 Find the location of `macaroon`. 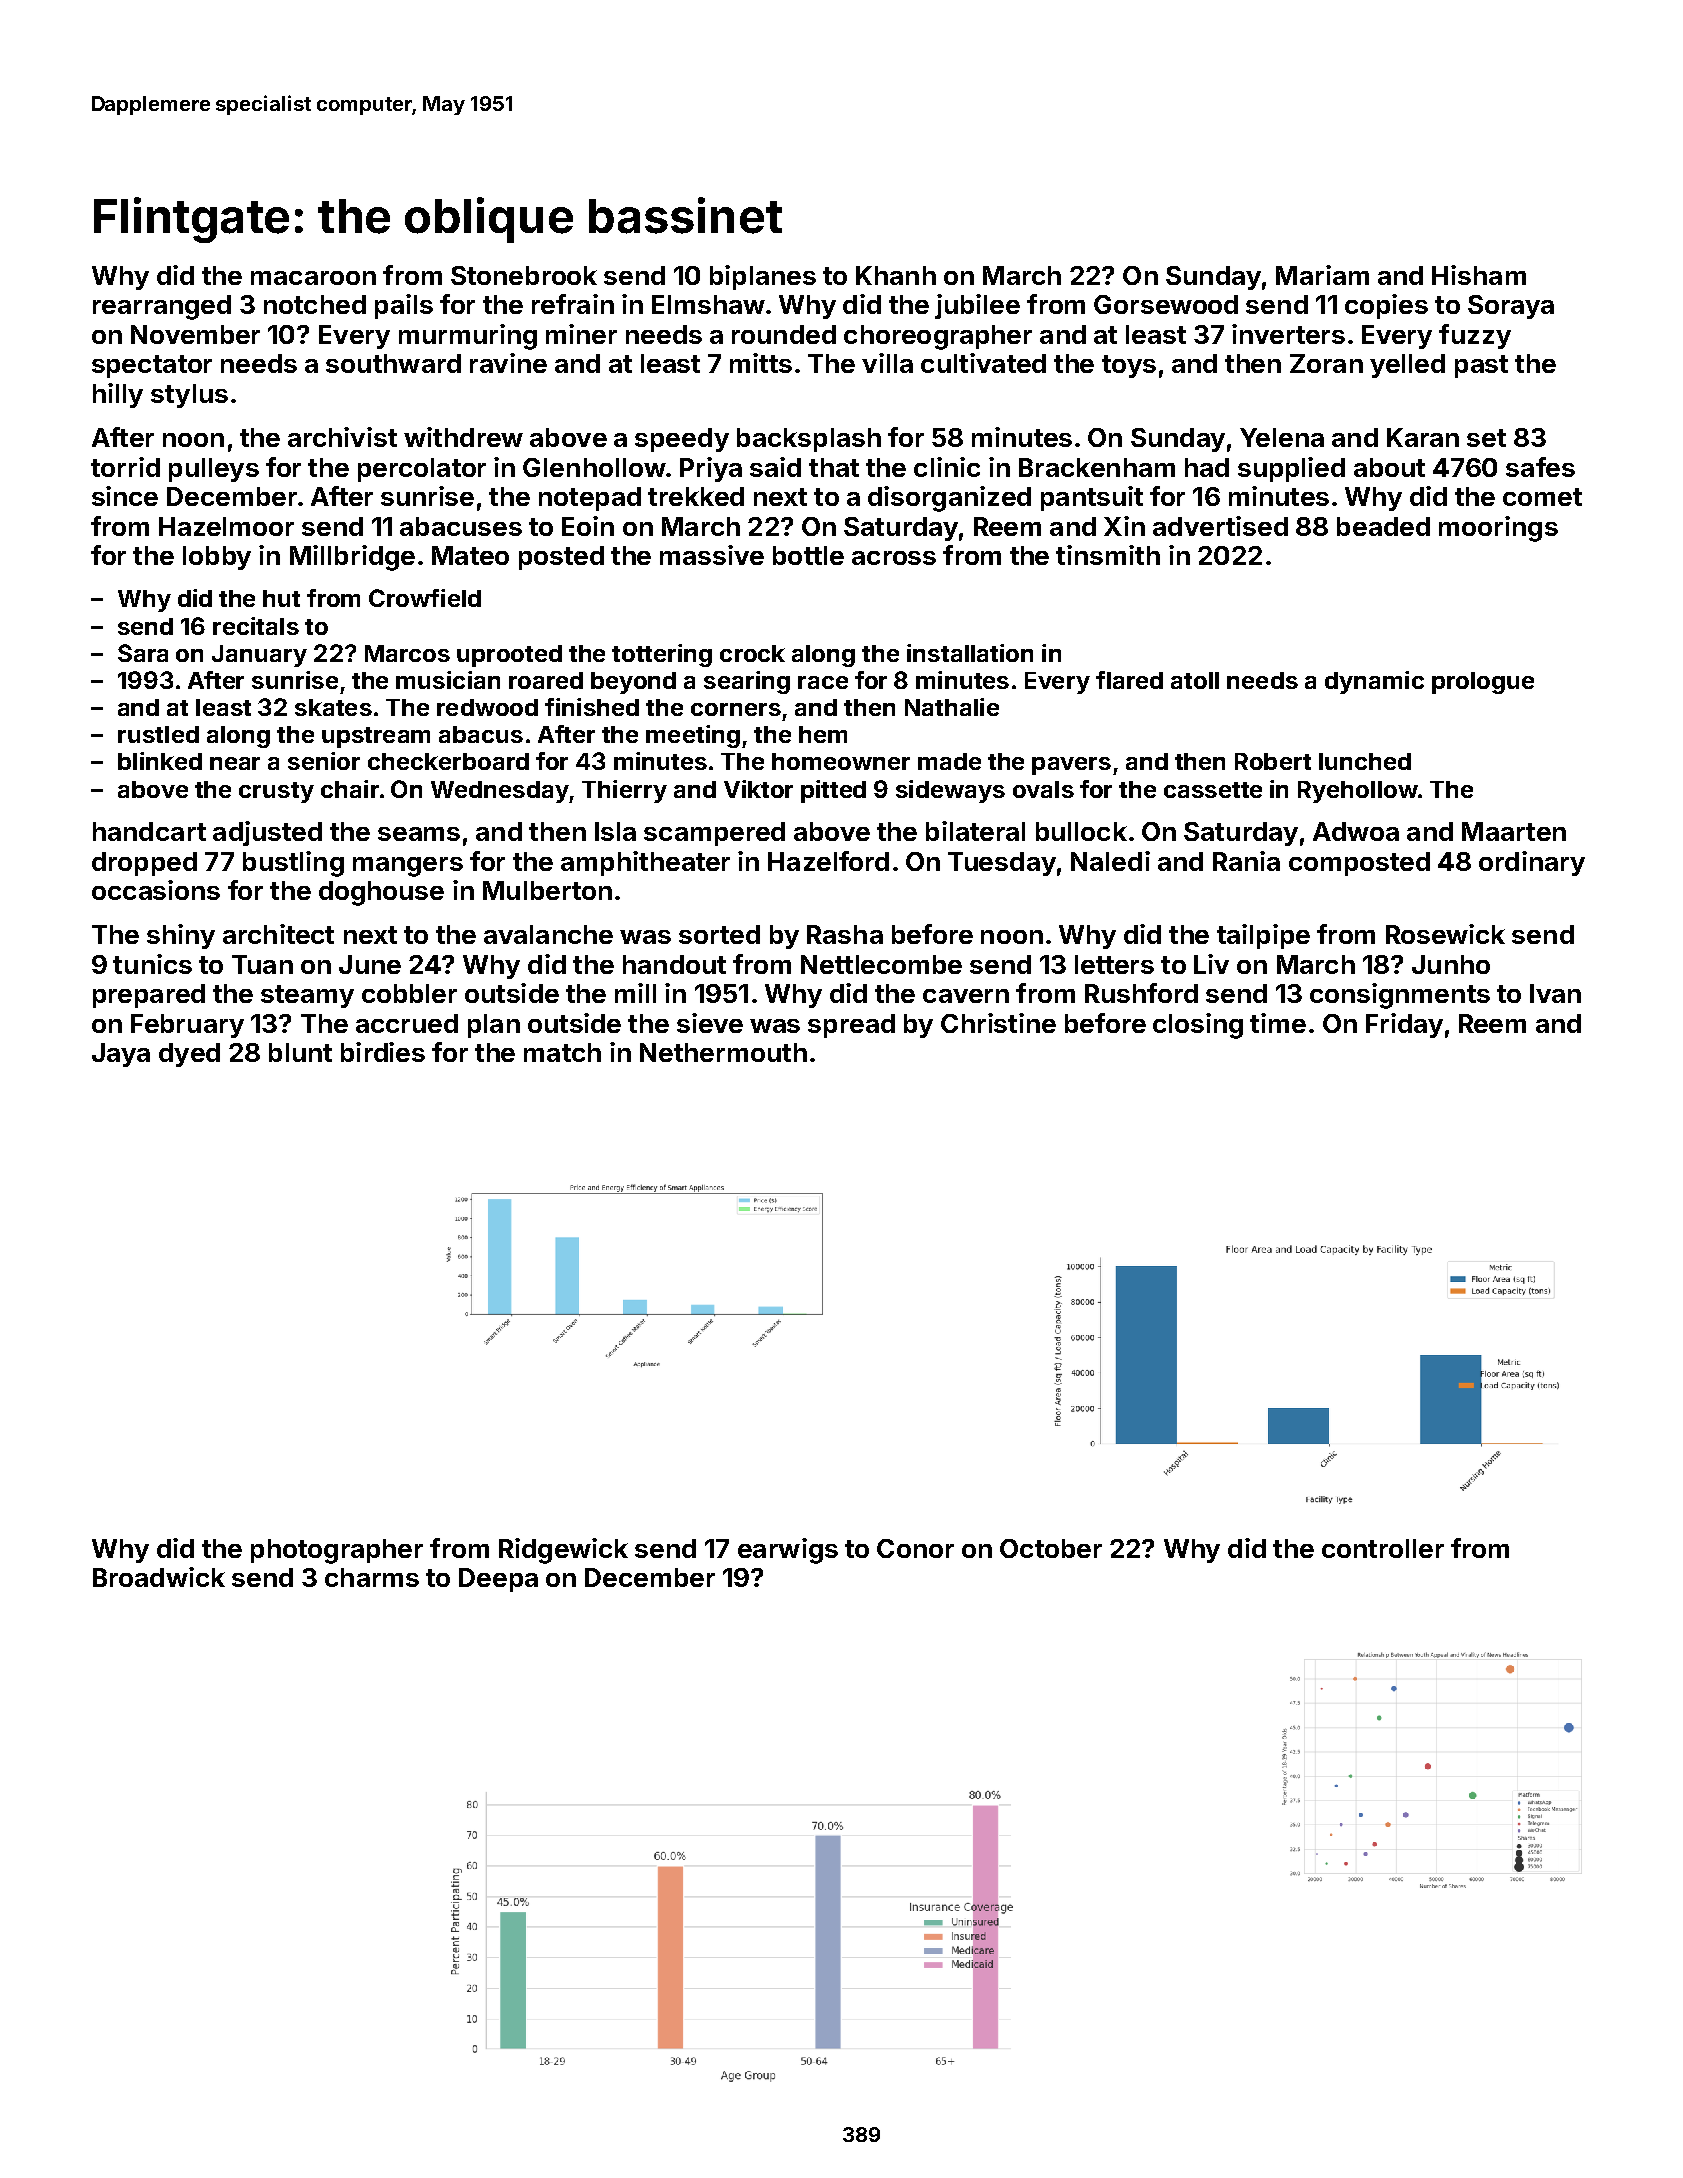

macaroon is located at coordinates (313, 278).
